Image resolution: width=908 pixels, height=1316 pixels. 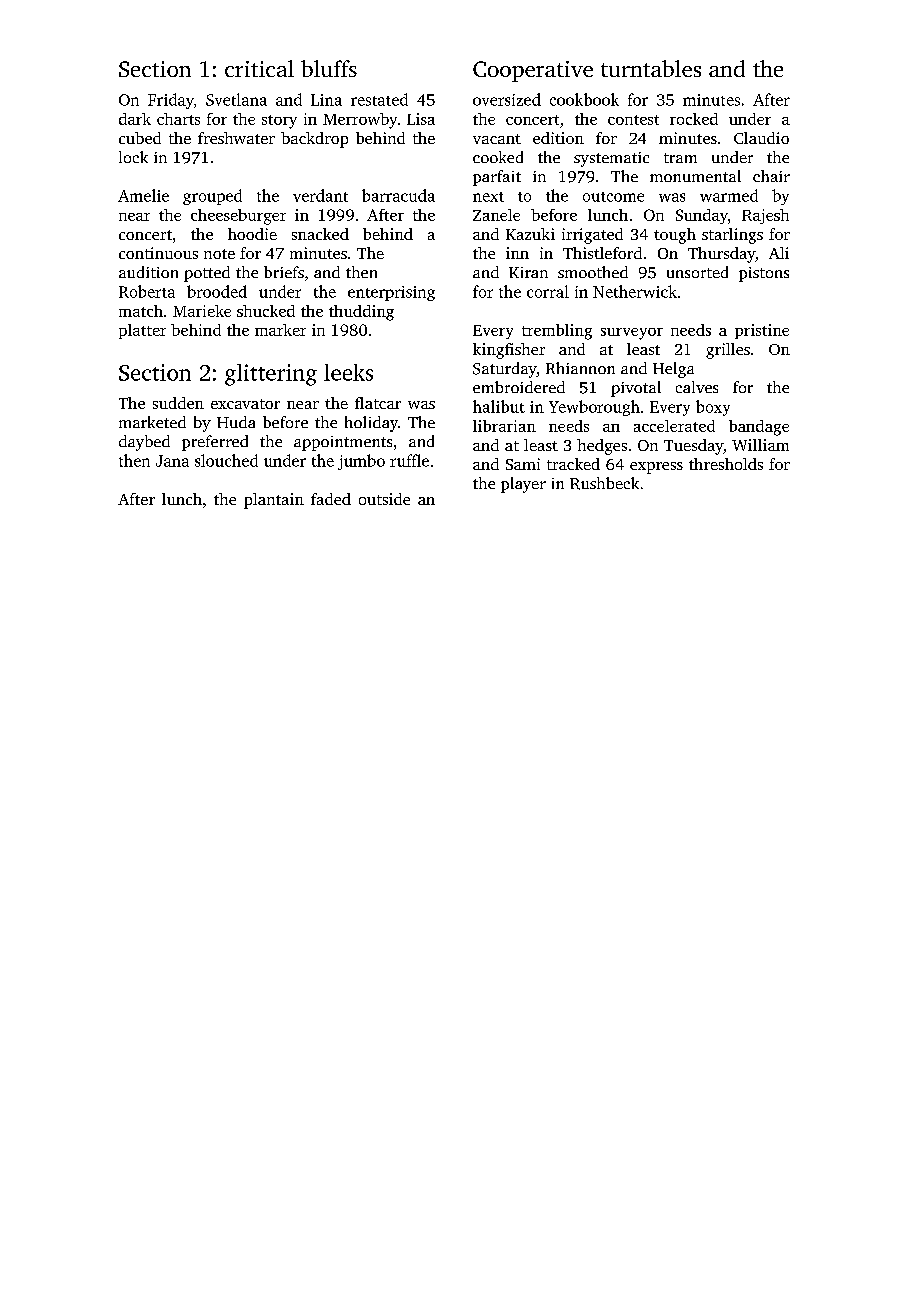 I want to click on critical, so click(x=259, y=68).
